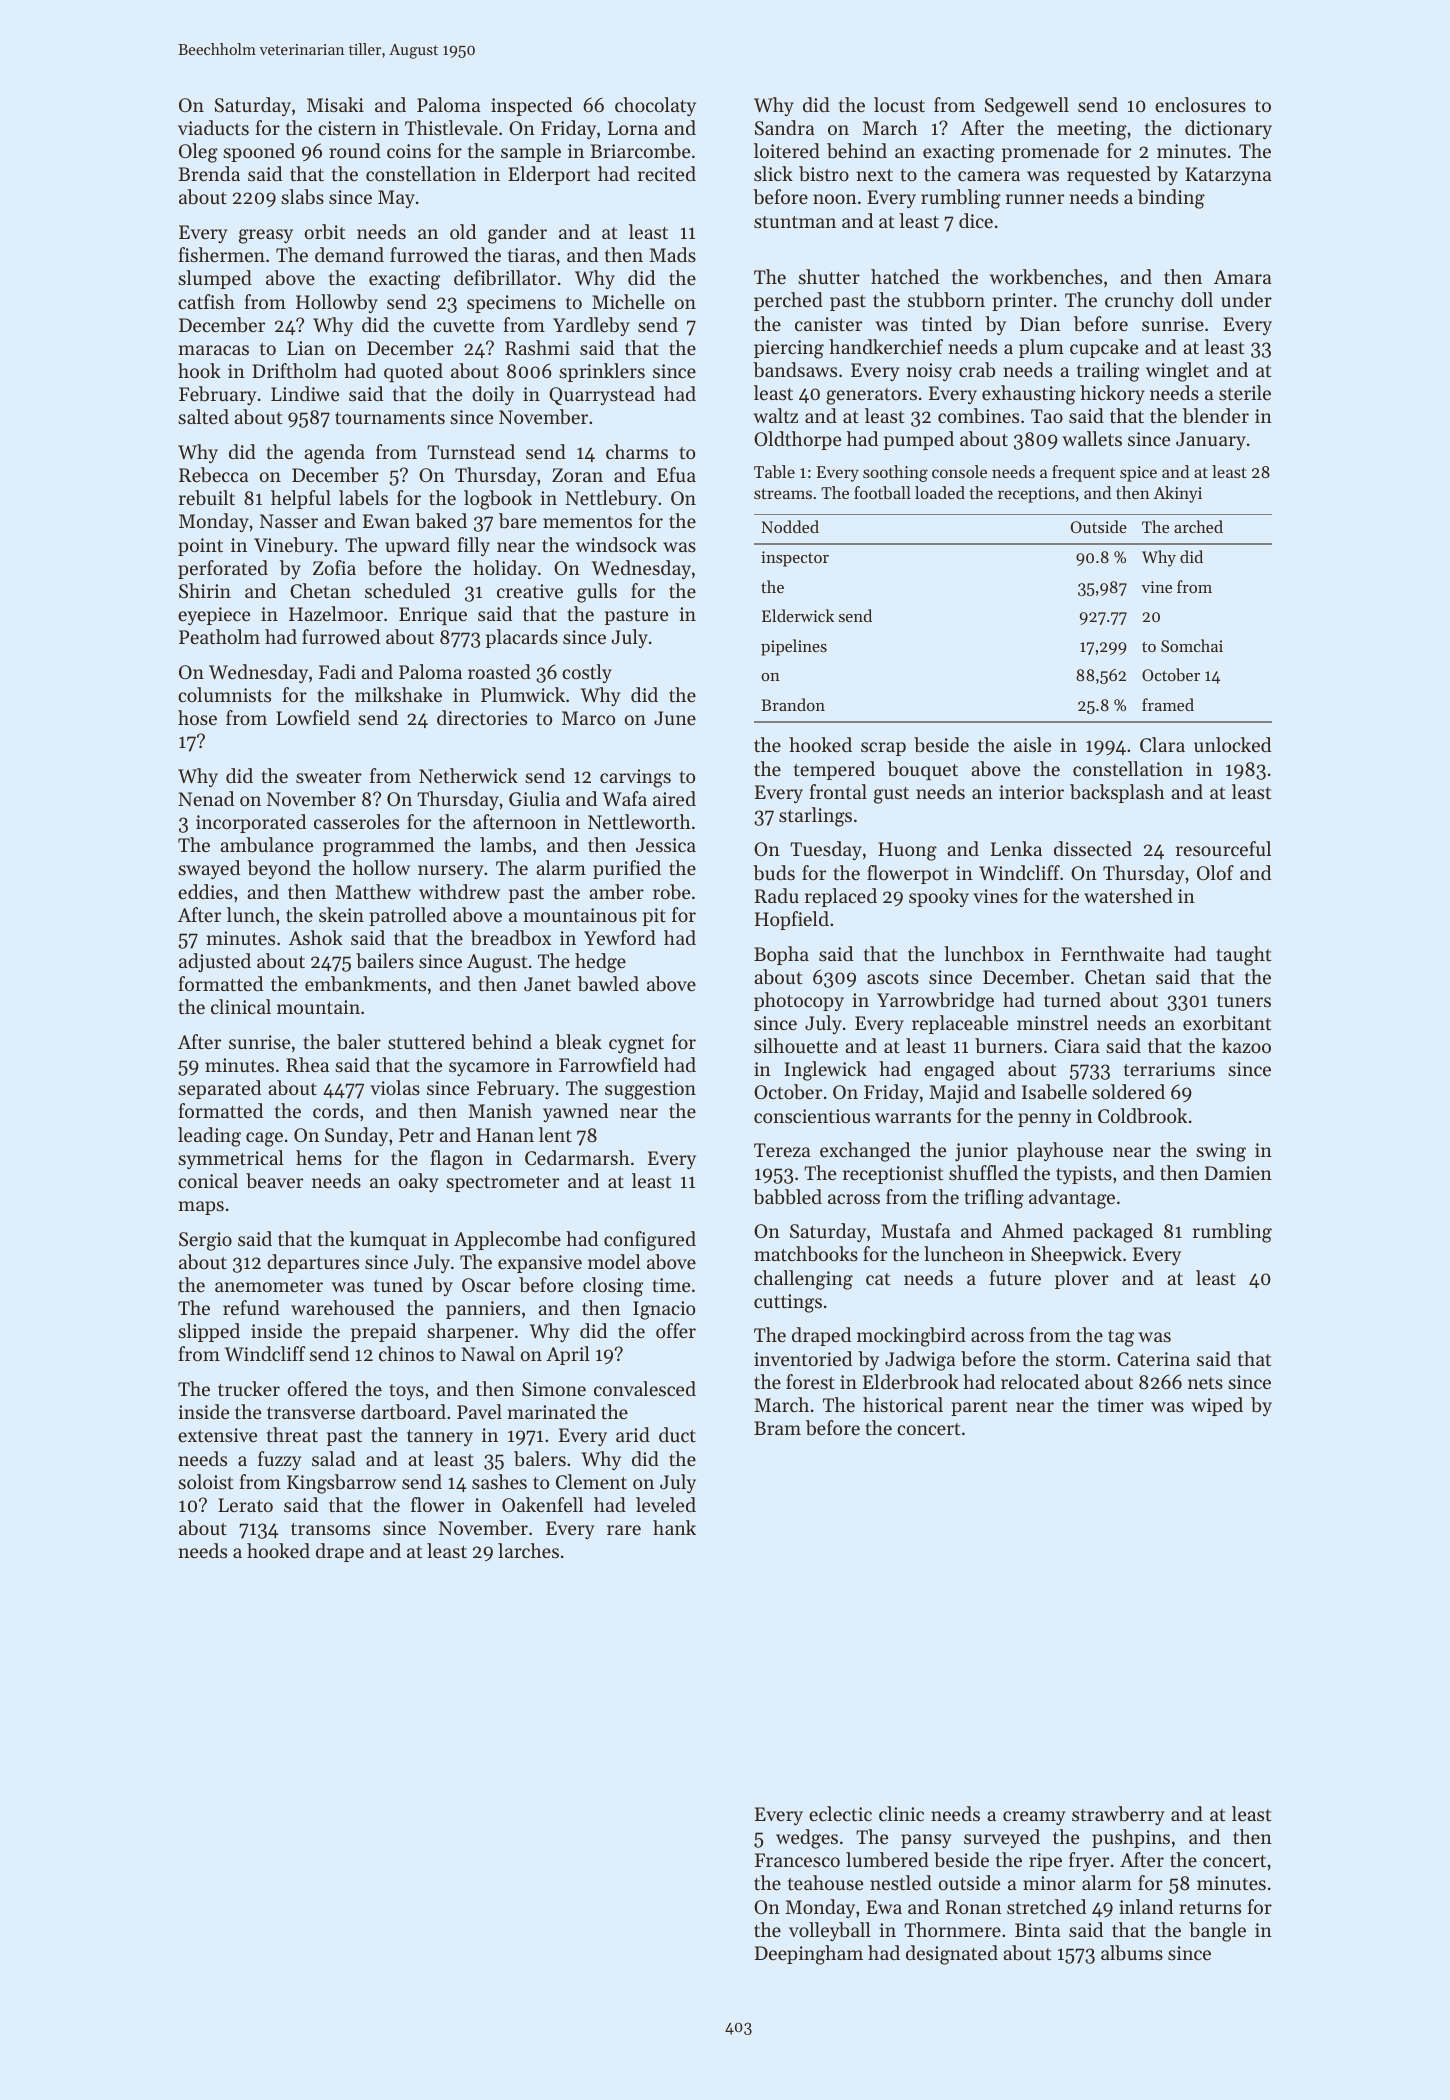 This image has height=2100, width=1450. What do you see at coordinates (528, 1550) in the image?
I see `larches` at bounding box center [528, 1550].
